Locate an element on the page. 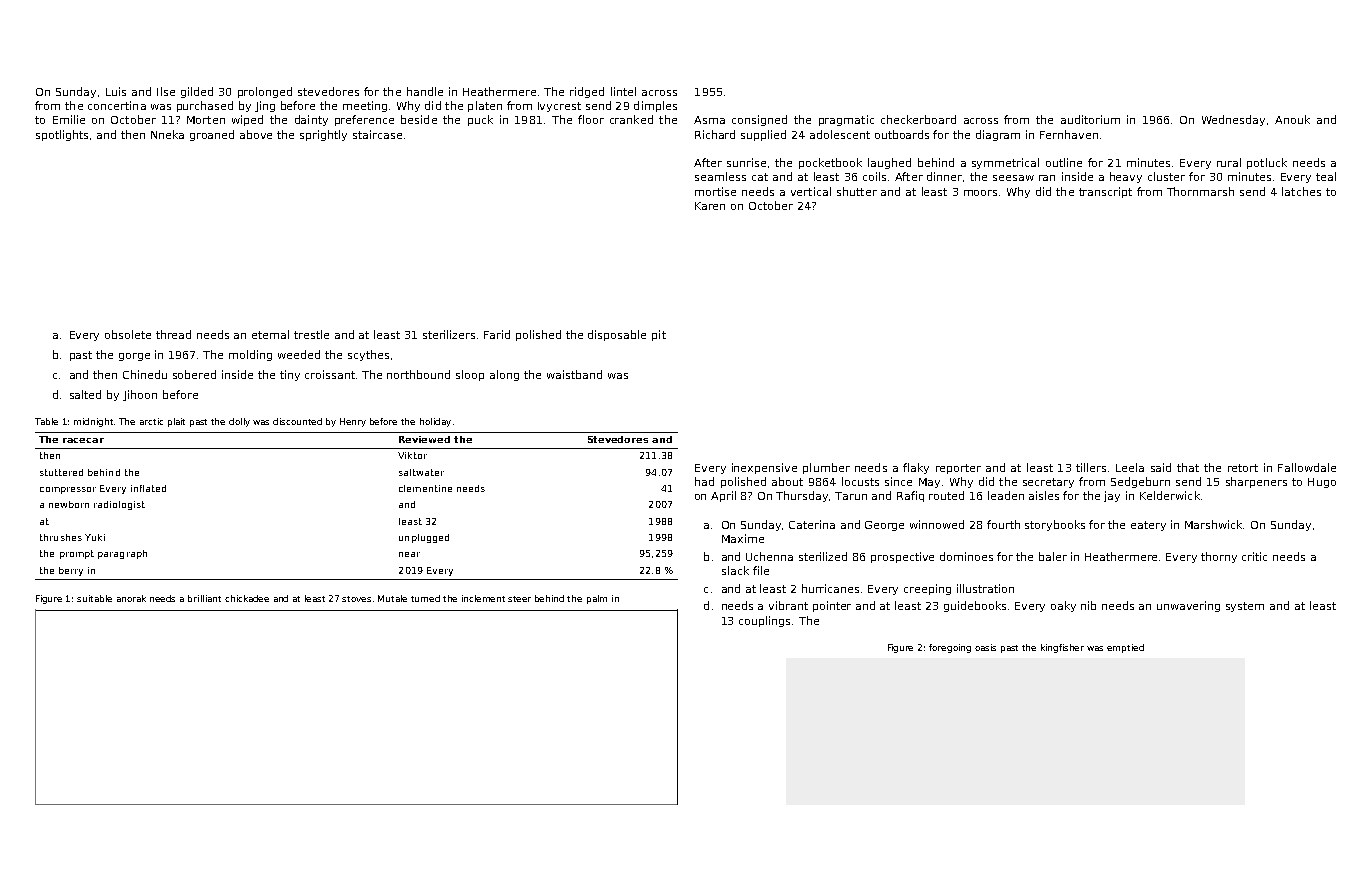  lintel is located at coordinates (623, 91).
